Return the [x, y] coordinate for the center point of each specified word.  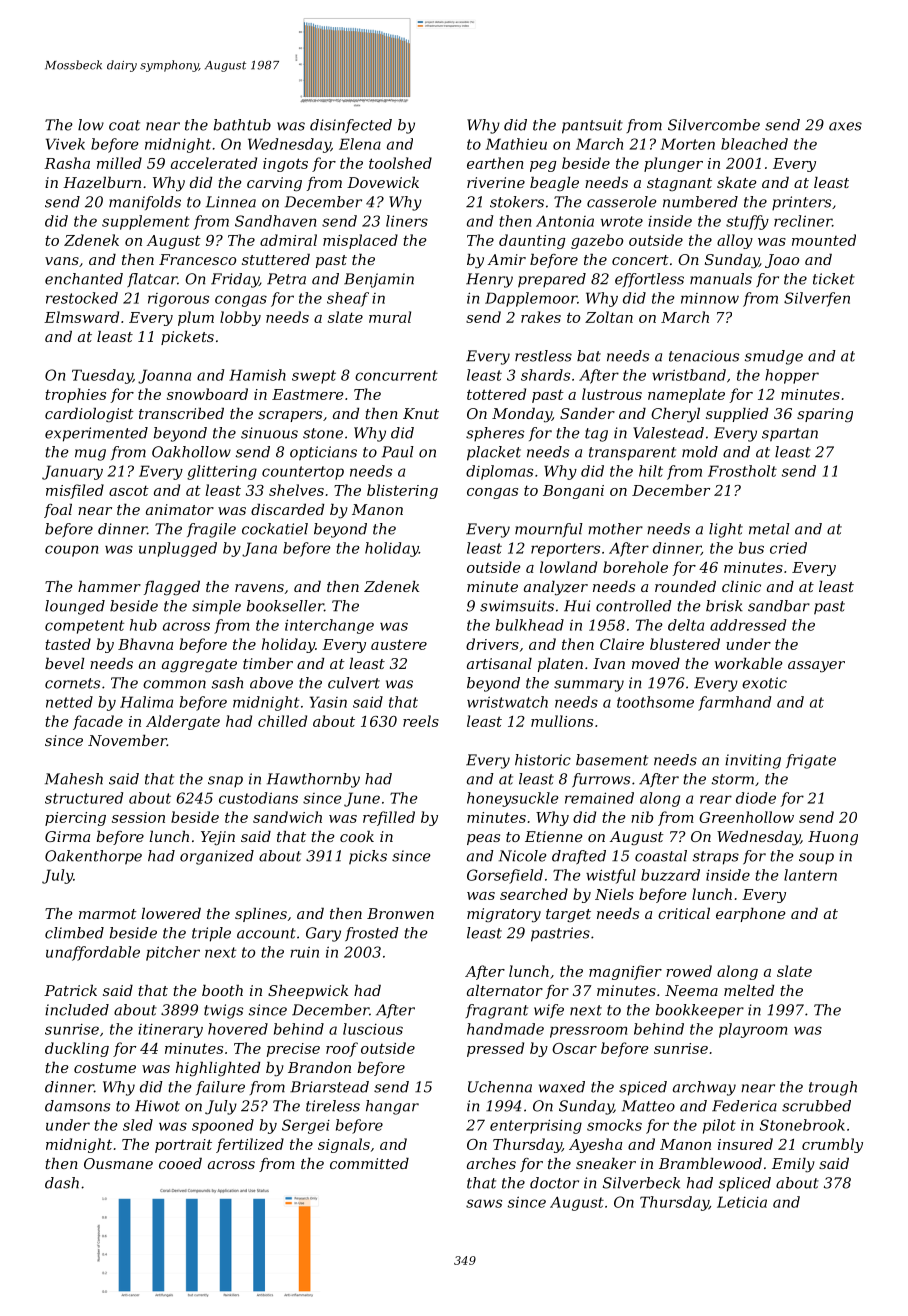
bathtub [242, 125]
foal [58, 511]
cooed [180, 1163]
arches [491, 1163]
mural [390, 317]
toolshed [400, 163]
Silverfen [817, 299]
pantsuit [592, 126]
